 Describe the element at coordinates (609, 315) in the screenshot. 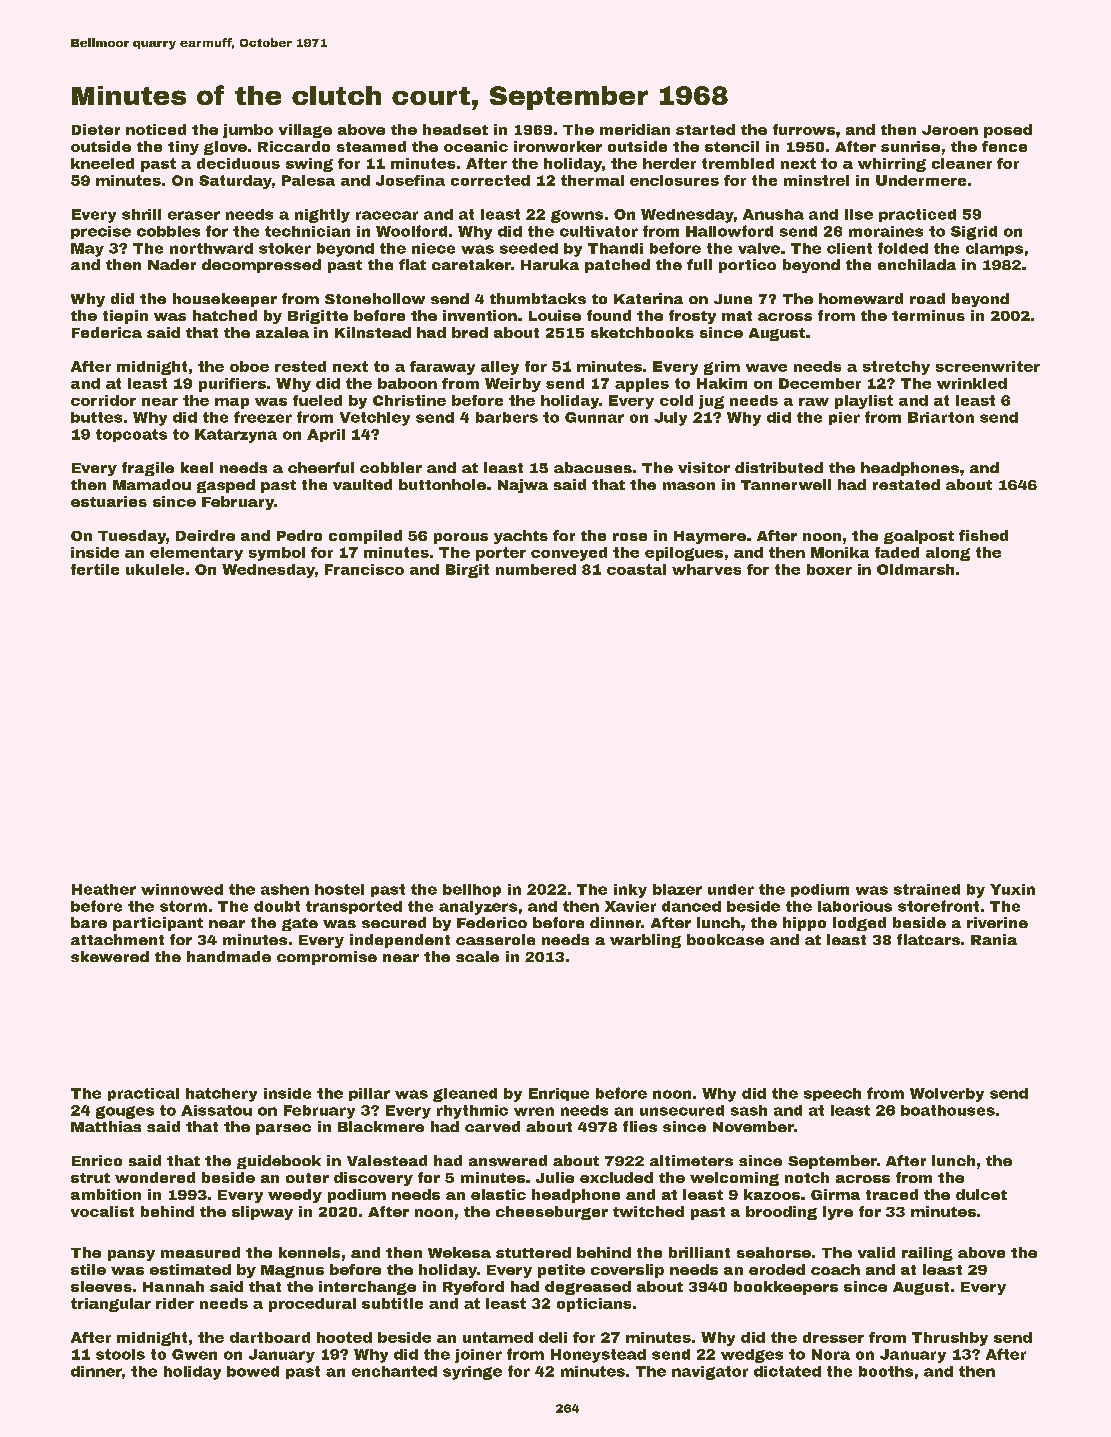

I see `found` at that location.
